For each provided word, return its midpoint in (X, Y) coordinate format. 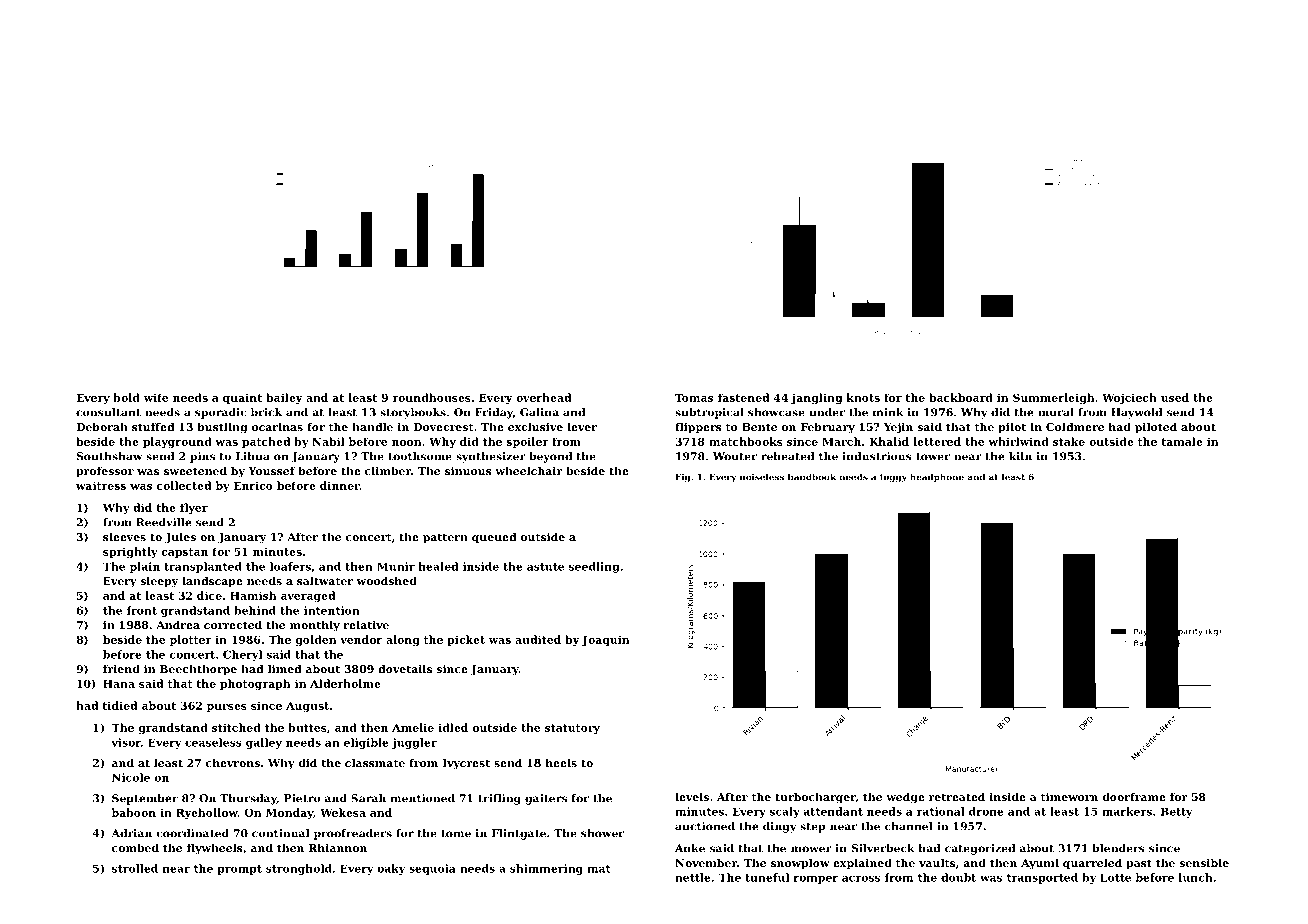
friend (121, 668)
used (1175, 397)
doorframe (1134, 796)
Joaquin (606, 640)
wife (156, 397)
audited (538, 639)
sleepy (159, 582)
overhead (543, 397)
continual (280, 833)
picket (466, 640)
